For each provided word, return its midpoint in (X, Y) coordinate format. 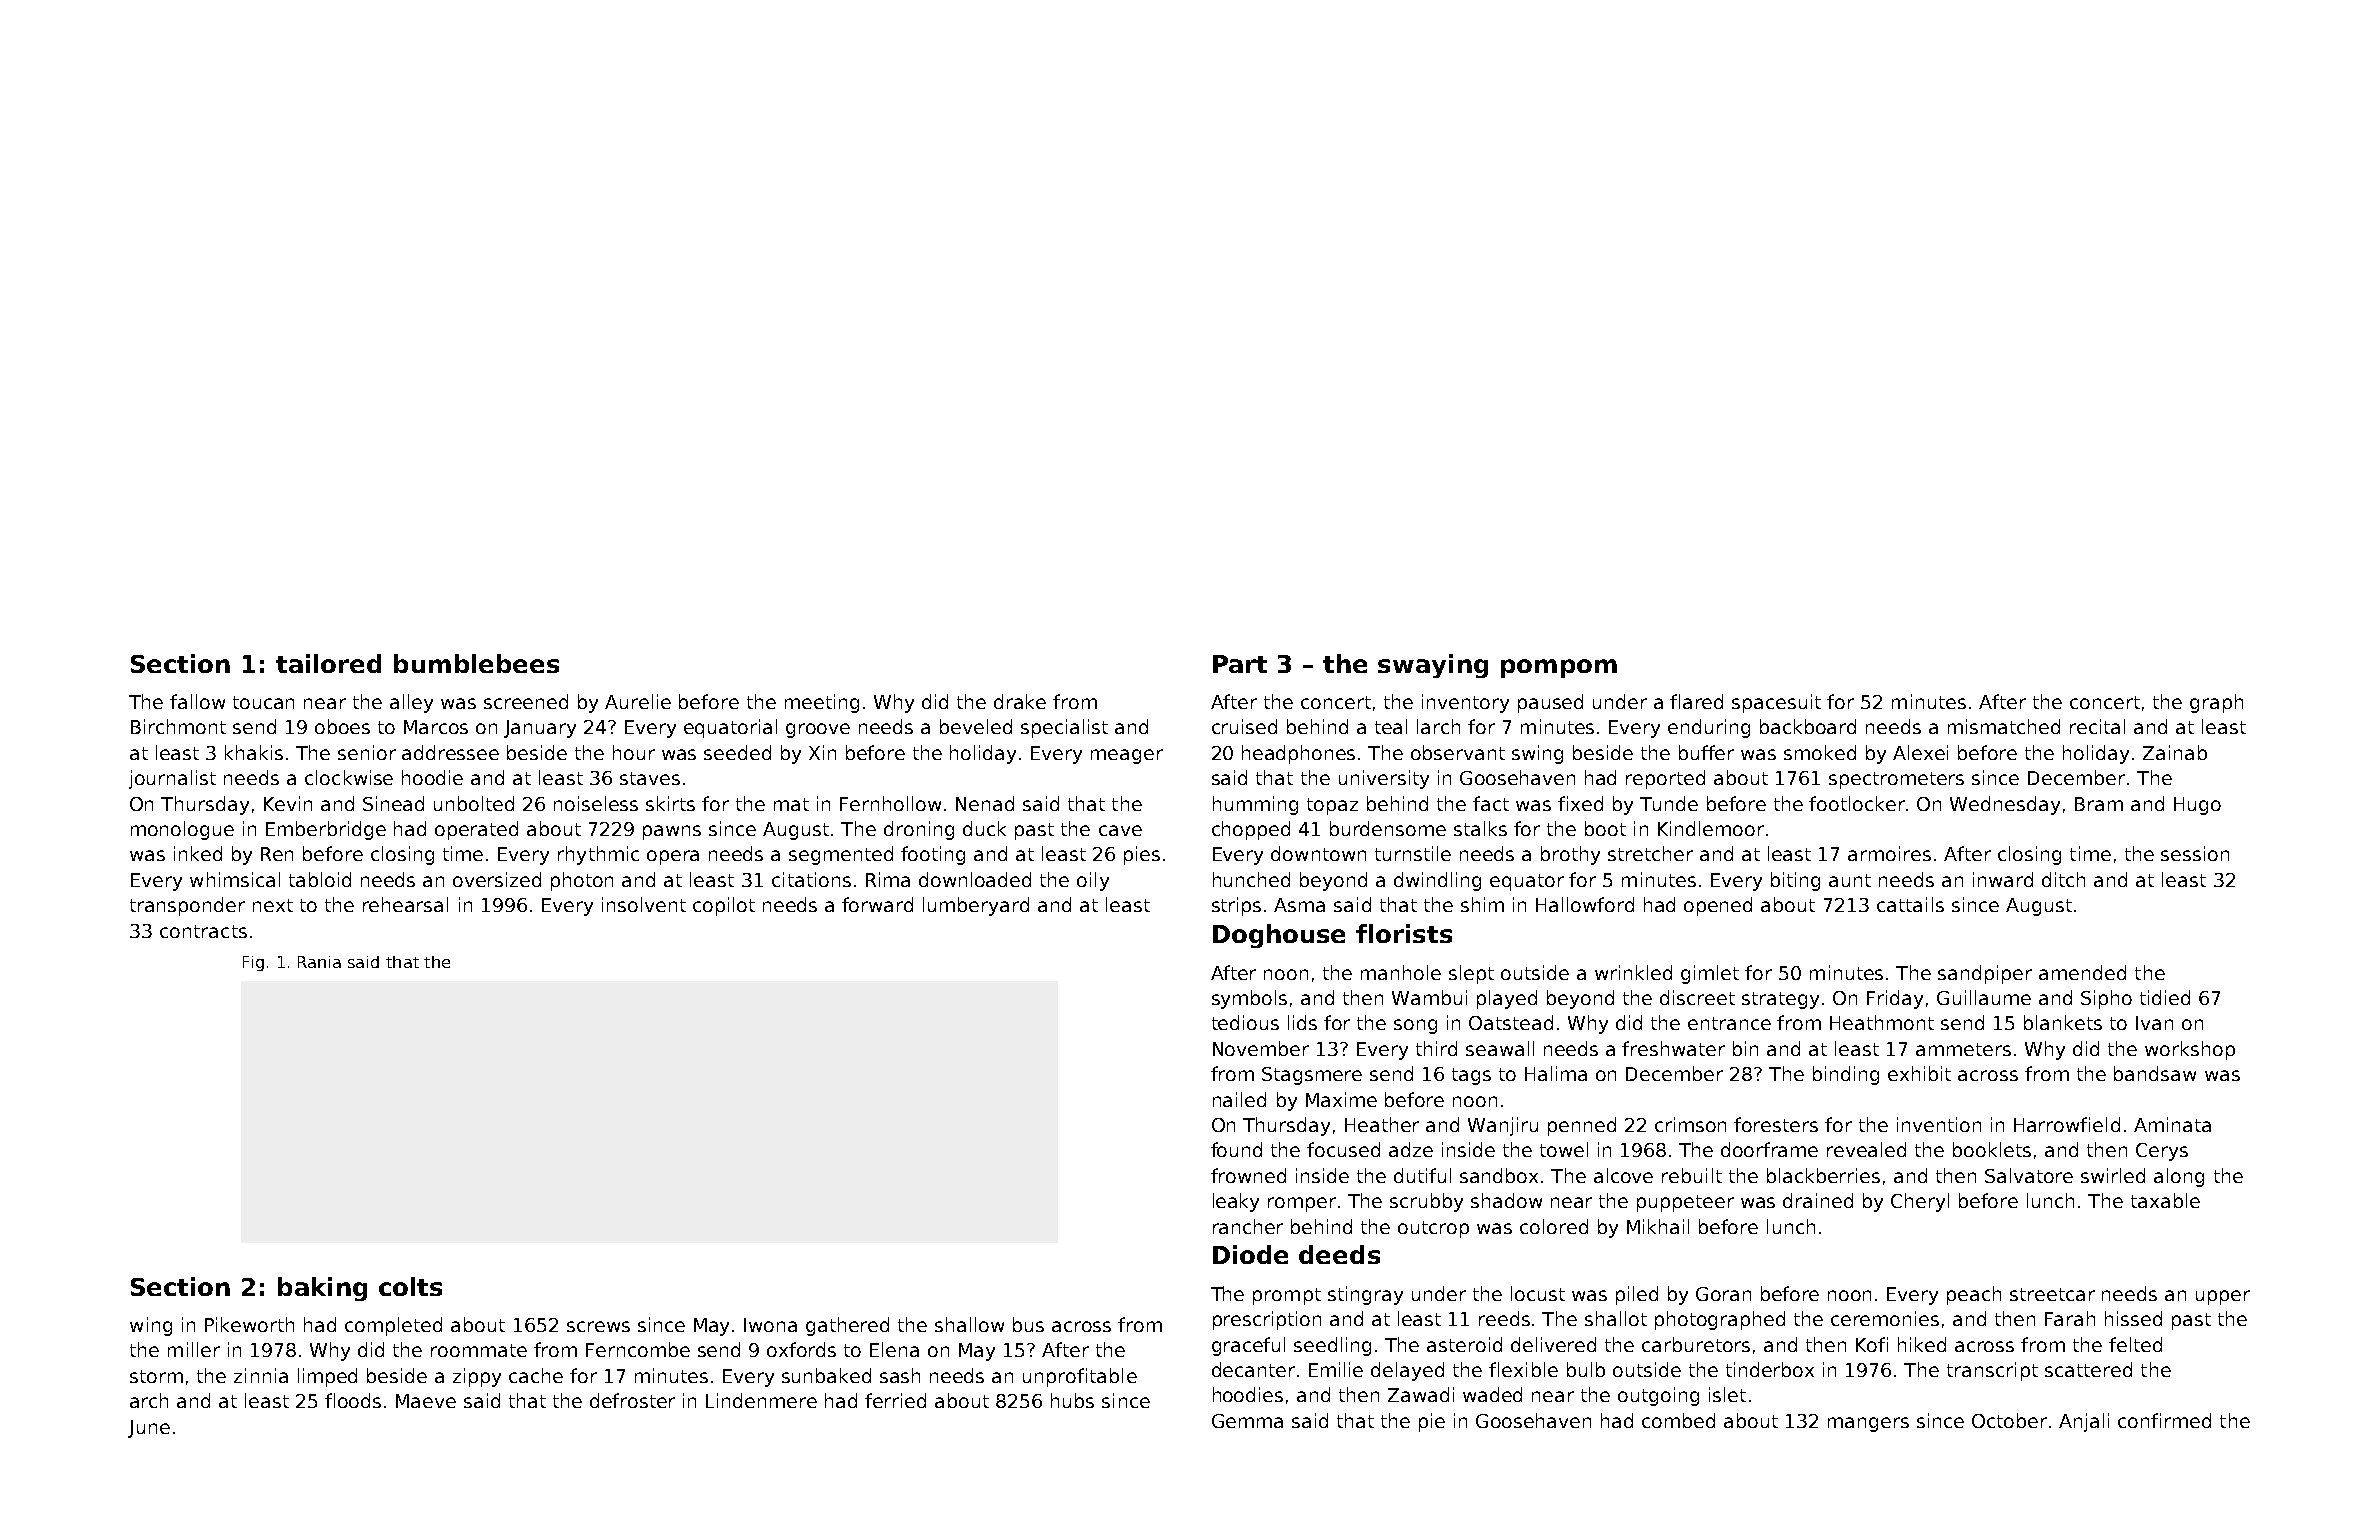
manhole (1401, 972)
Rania (319, 962)
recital (2097, 726)
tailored (328, 663)
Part (1240, 664)
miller (194, 1349)
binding (1846, 1075)
